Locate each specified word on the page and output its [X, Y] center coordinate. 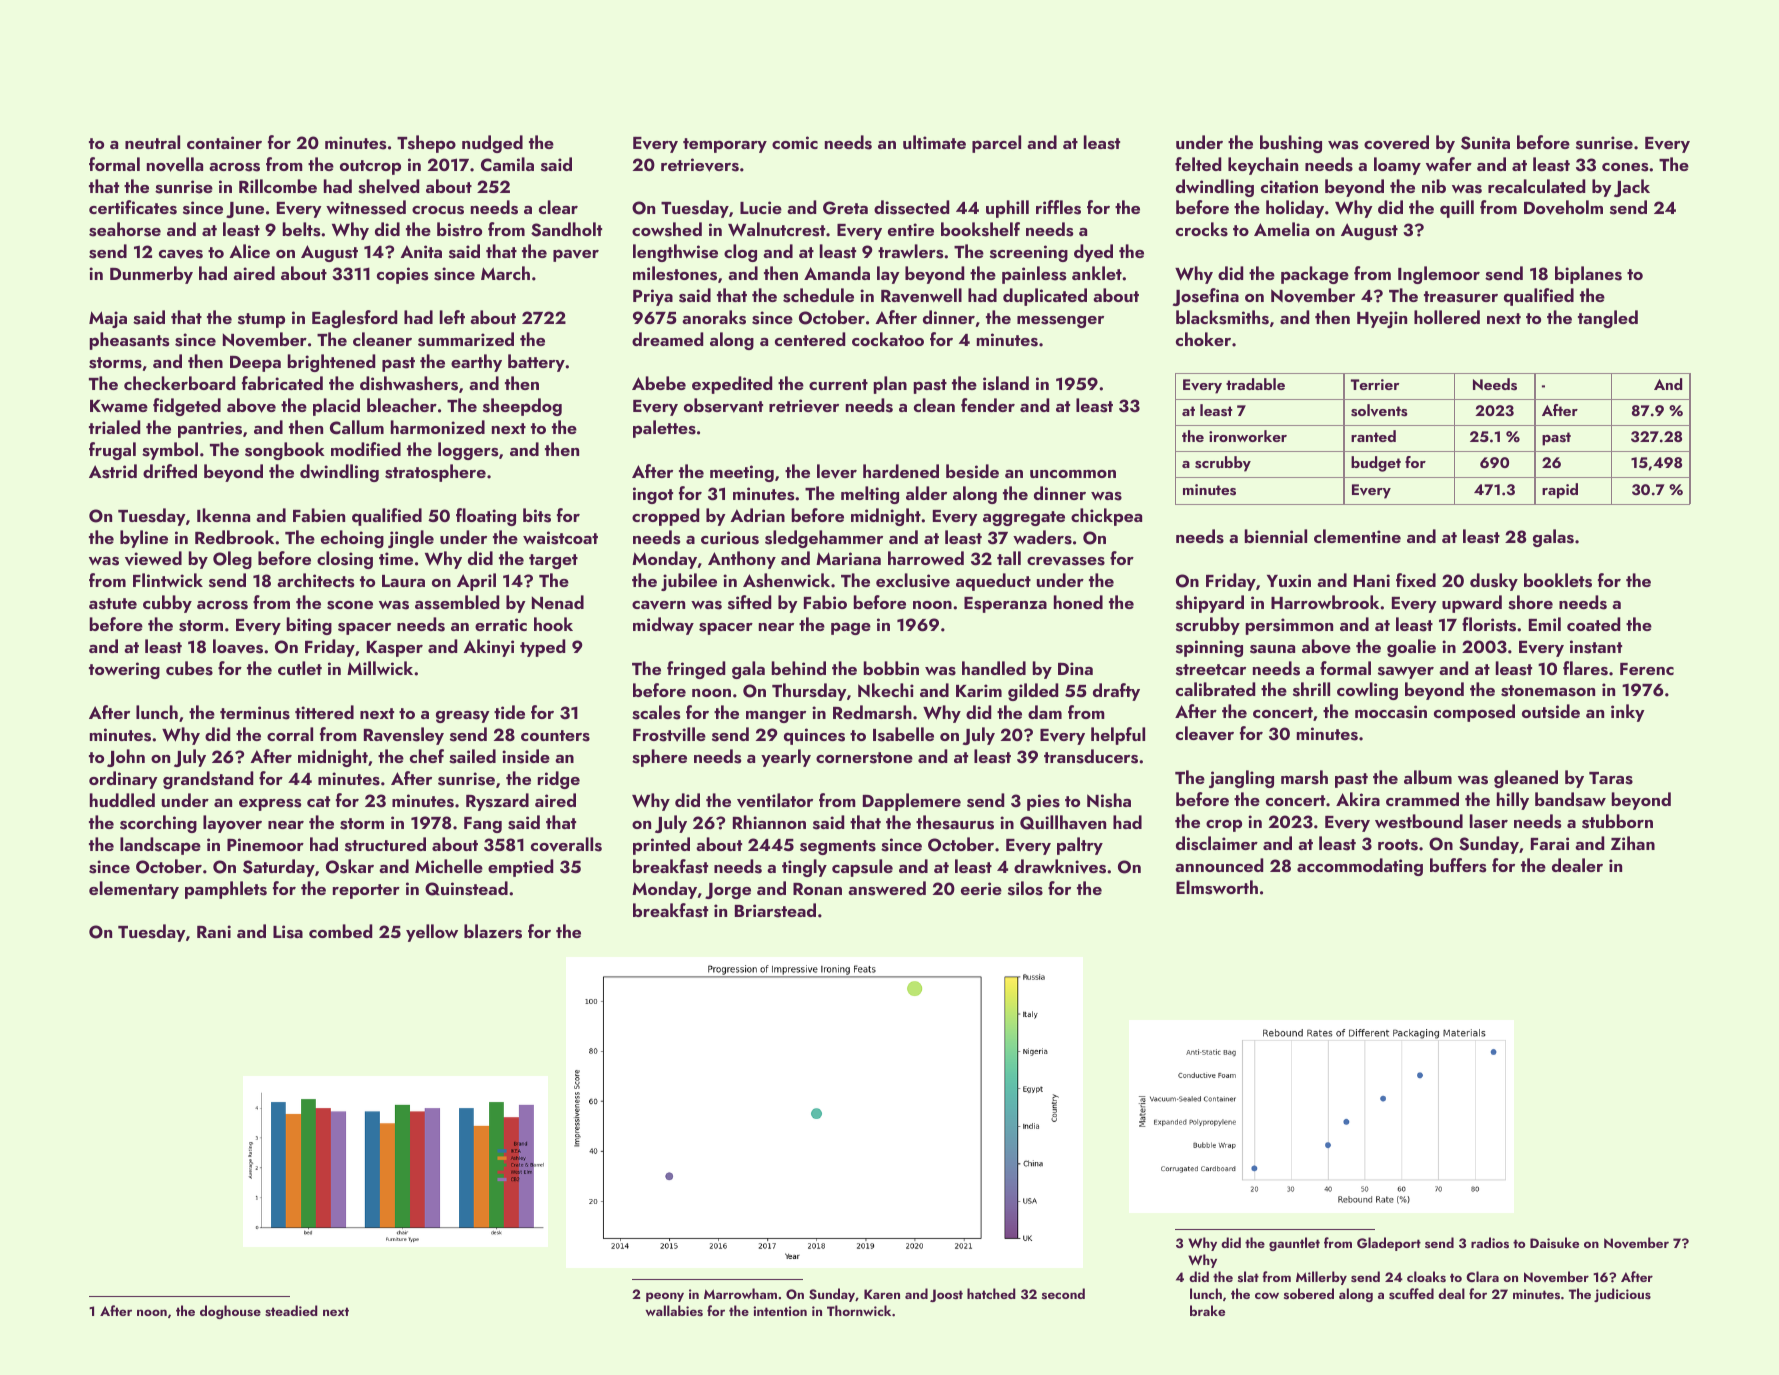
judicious [1622, 1295]
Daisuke [1554, 1243]
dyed [1093, 253]
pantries [210, 429]
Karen [882, 1294]
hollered [1447, 317]
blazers [493, 931]
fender [988, 405]
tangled [1608, 319]
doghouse [230, 1312]
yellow [432, 933]
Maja [108, 319]
